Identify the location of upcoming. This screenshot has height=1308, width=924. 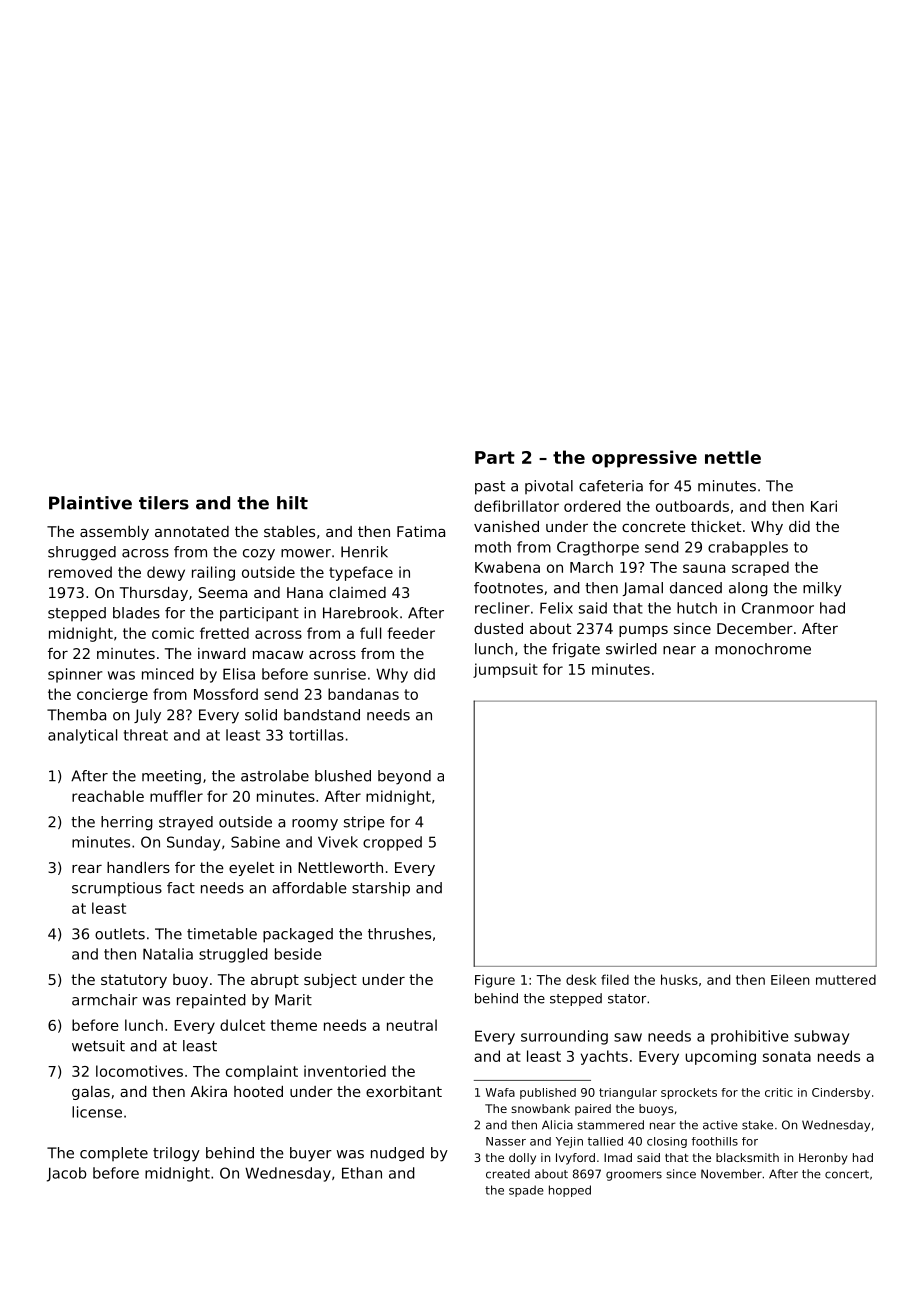
(720, 1057).
